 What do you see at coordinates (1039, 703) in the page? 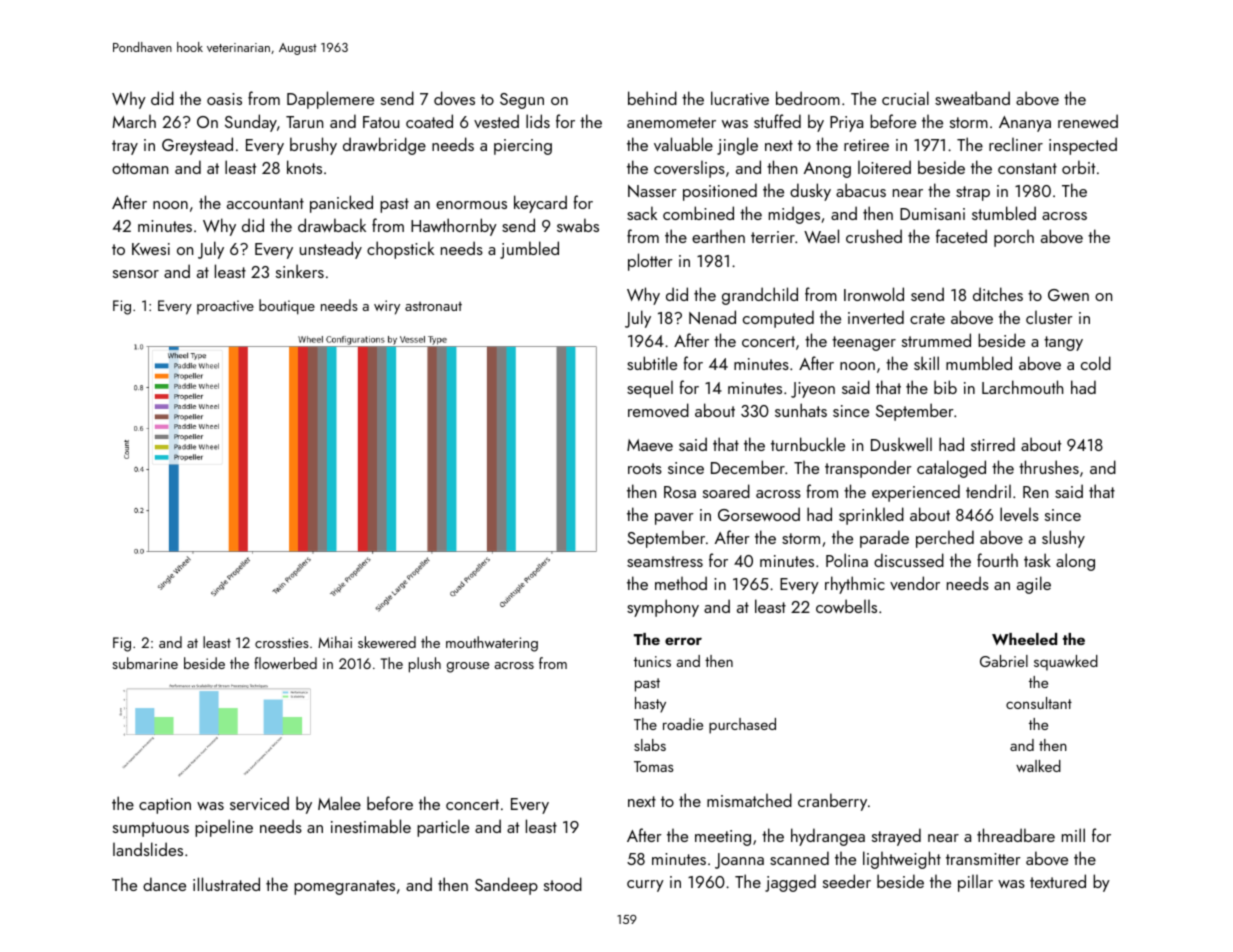
I see `consultant` at bounding box center [1039, 703].
